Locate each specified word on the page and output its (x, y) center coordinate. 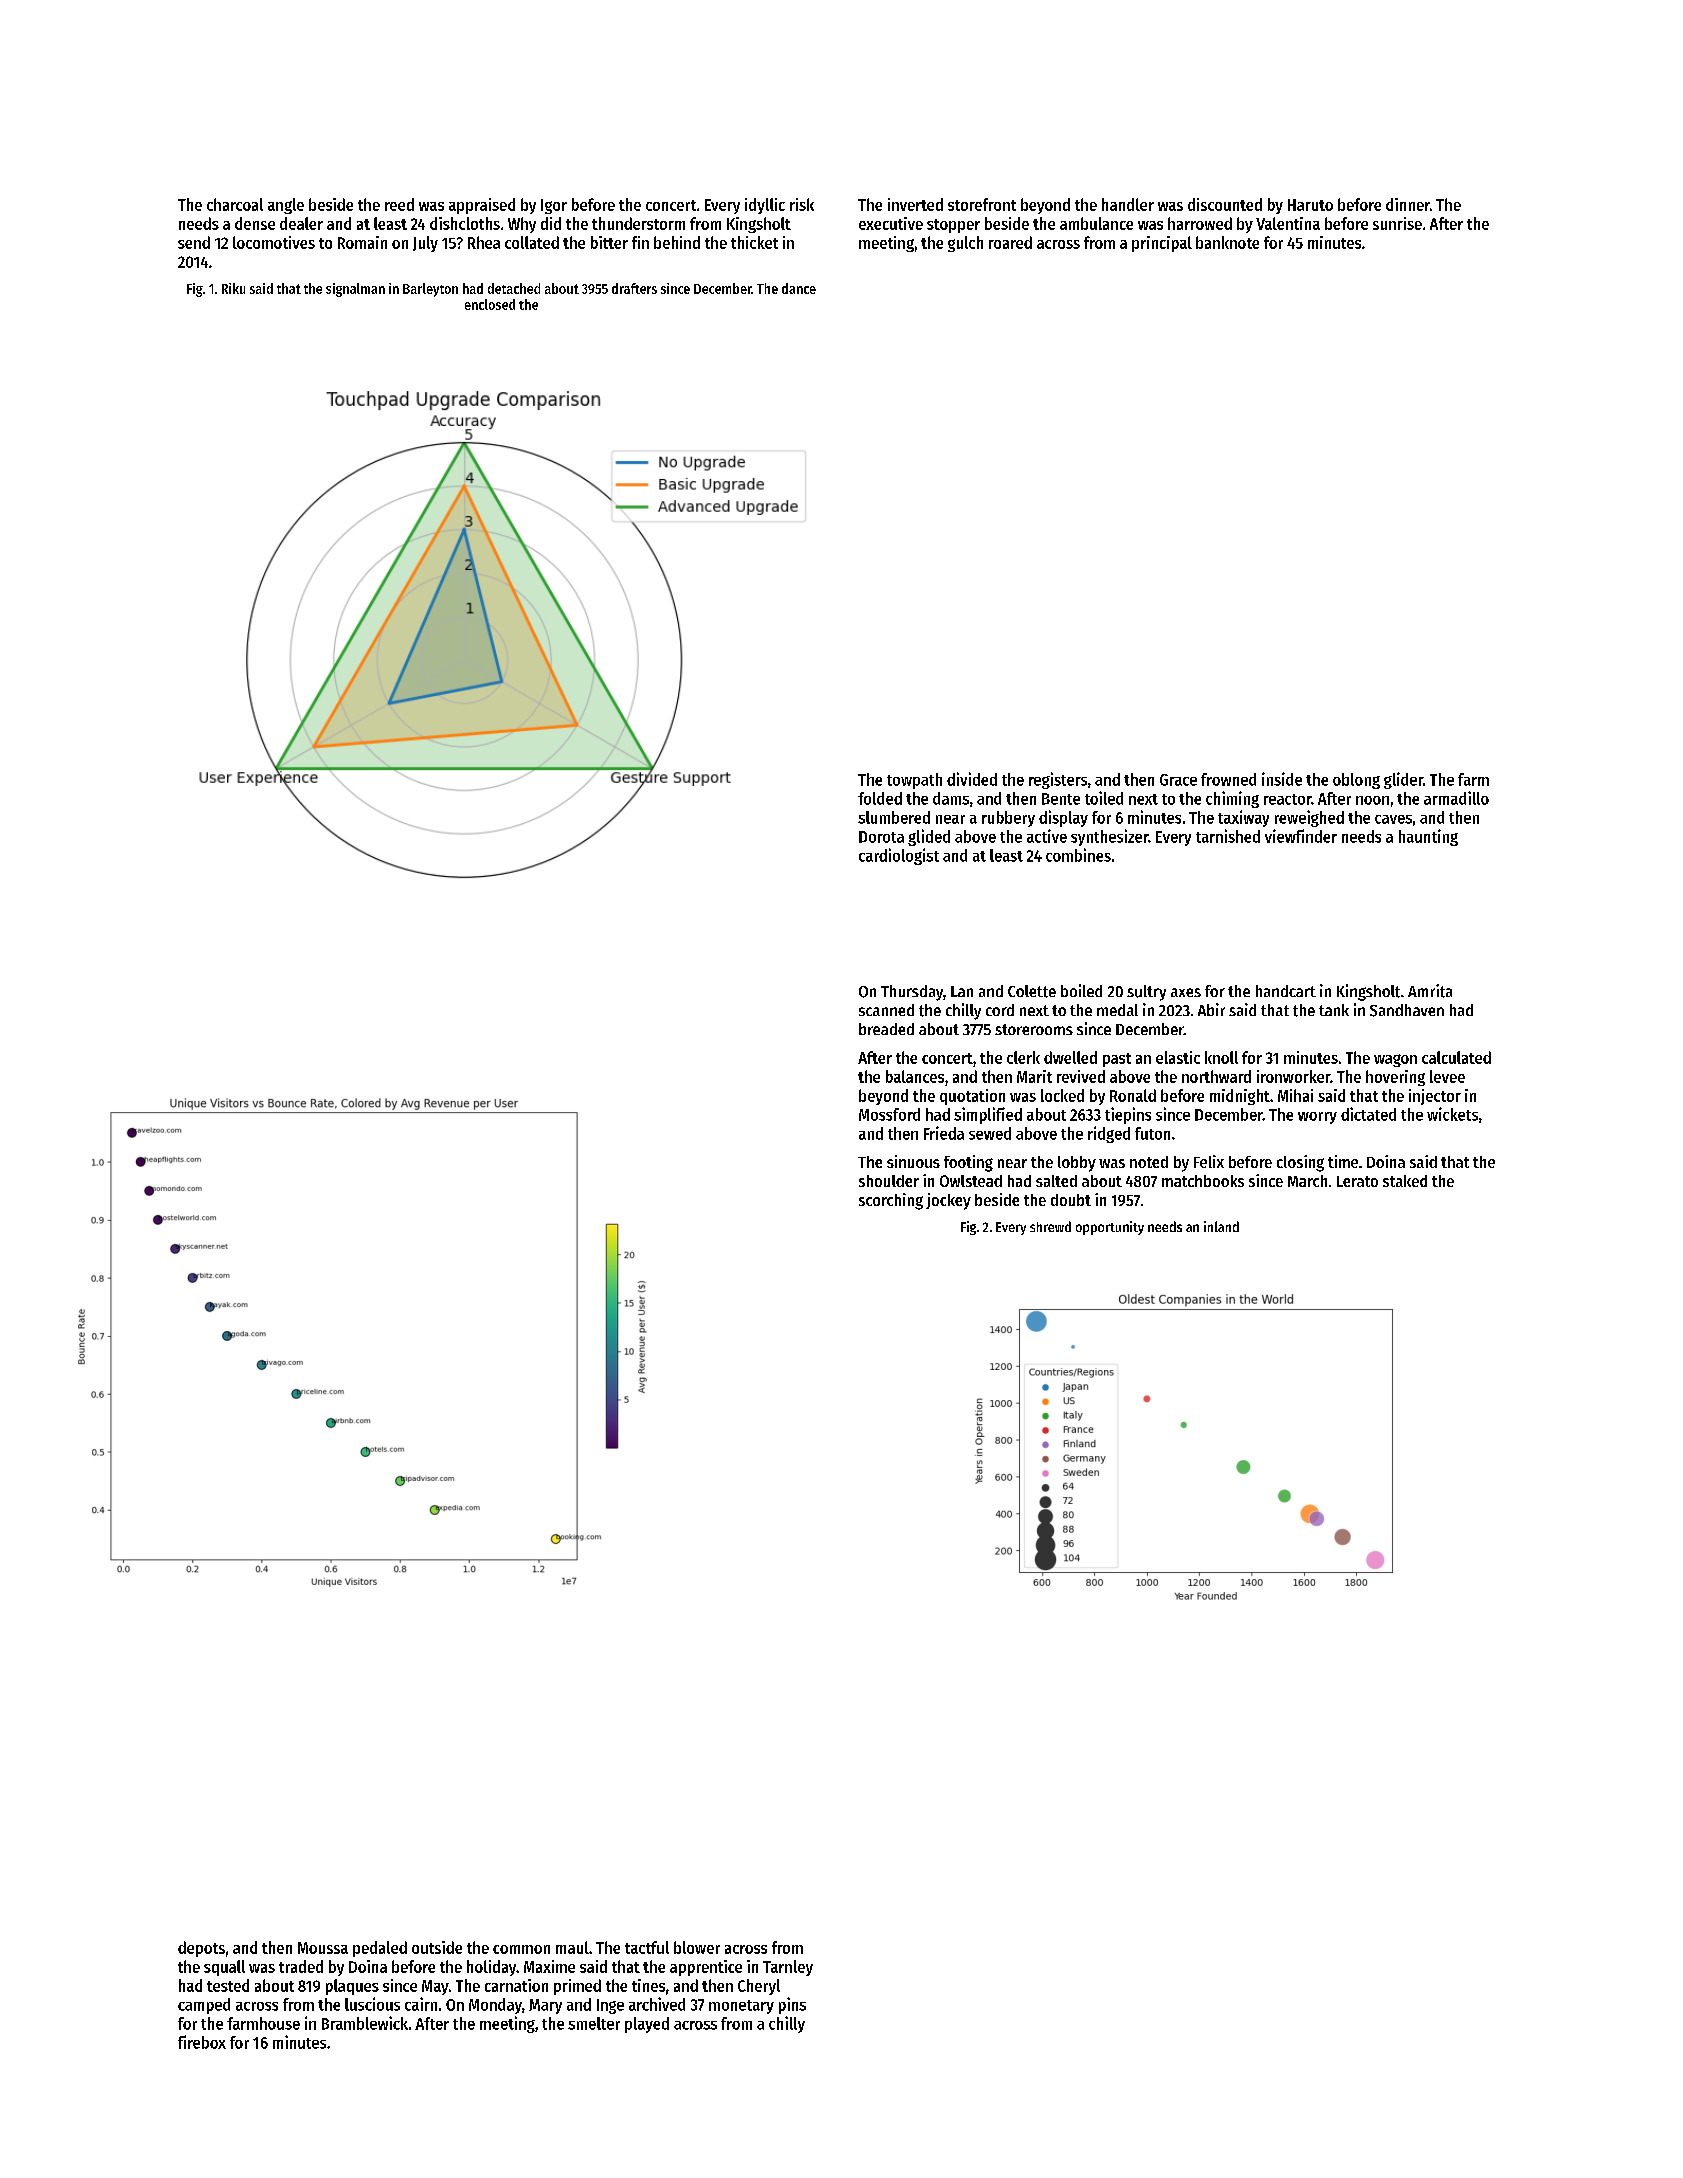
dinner (1408, 204)
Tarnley (788, 1968)
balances (915, 1076)
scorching (891, 1201)
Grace (1178, 780)
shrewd (1050, 1226)
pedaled (380, 1949)
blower (697, 1947)
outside (437, 1947)
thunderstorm (638, 223)
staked (1405, 1181)
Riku (233, 288)
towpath (914, 781)
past (1117, 1060)
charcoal (235, 204)
